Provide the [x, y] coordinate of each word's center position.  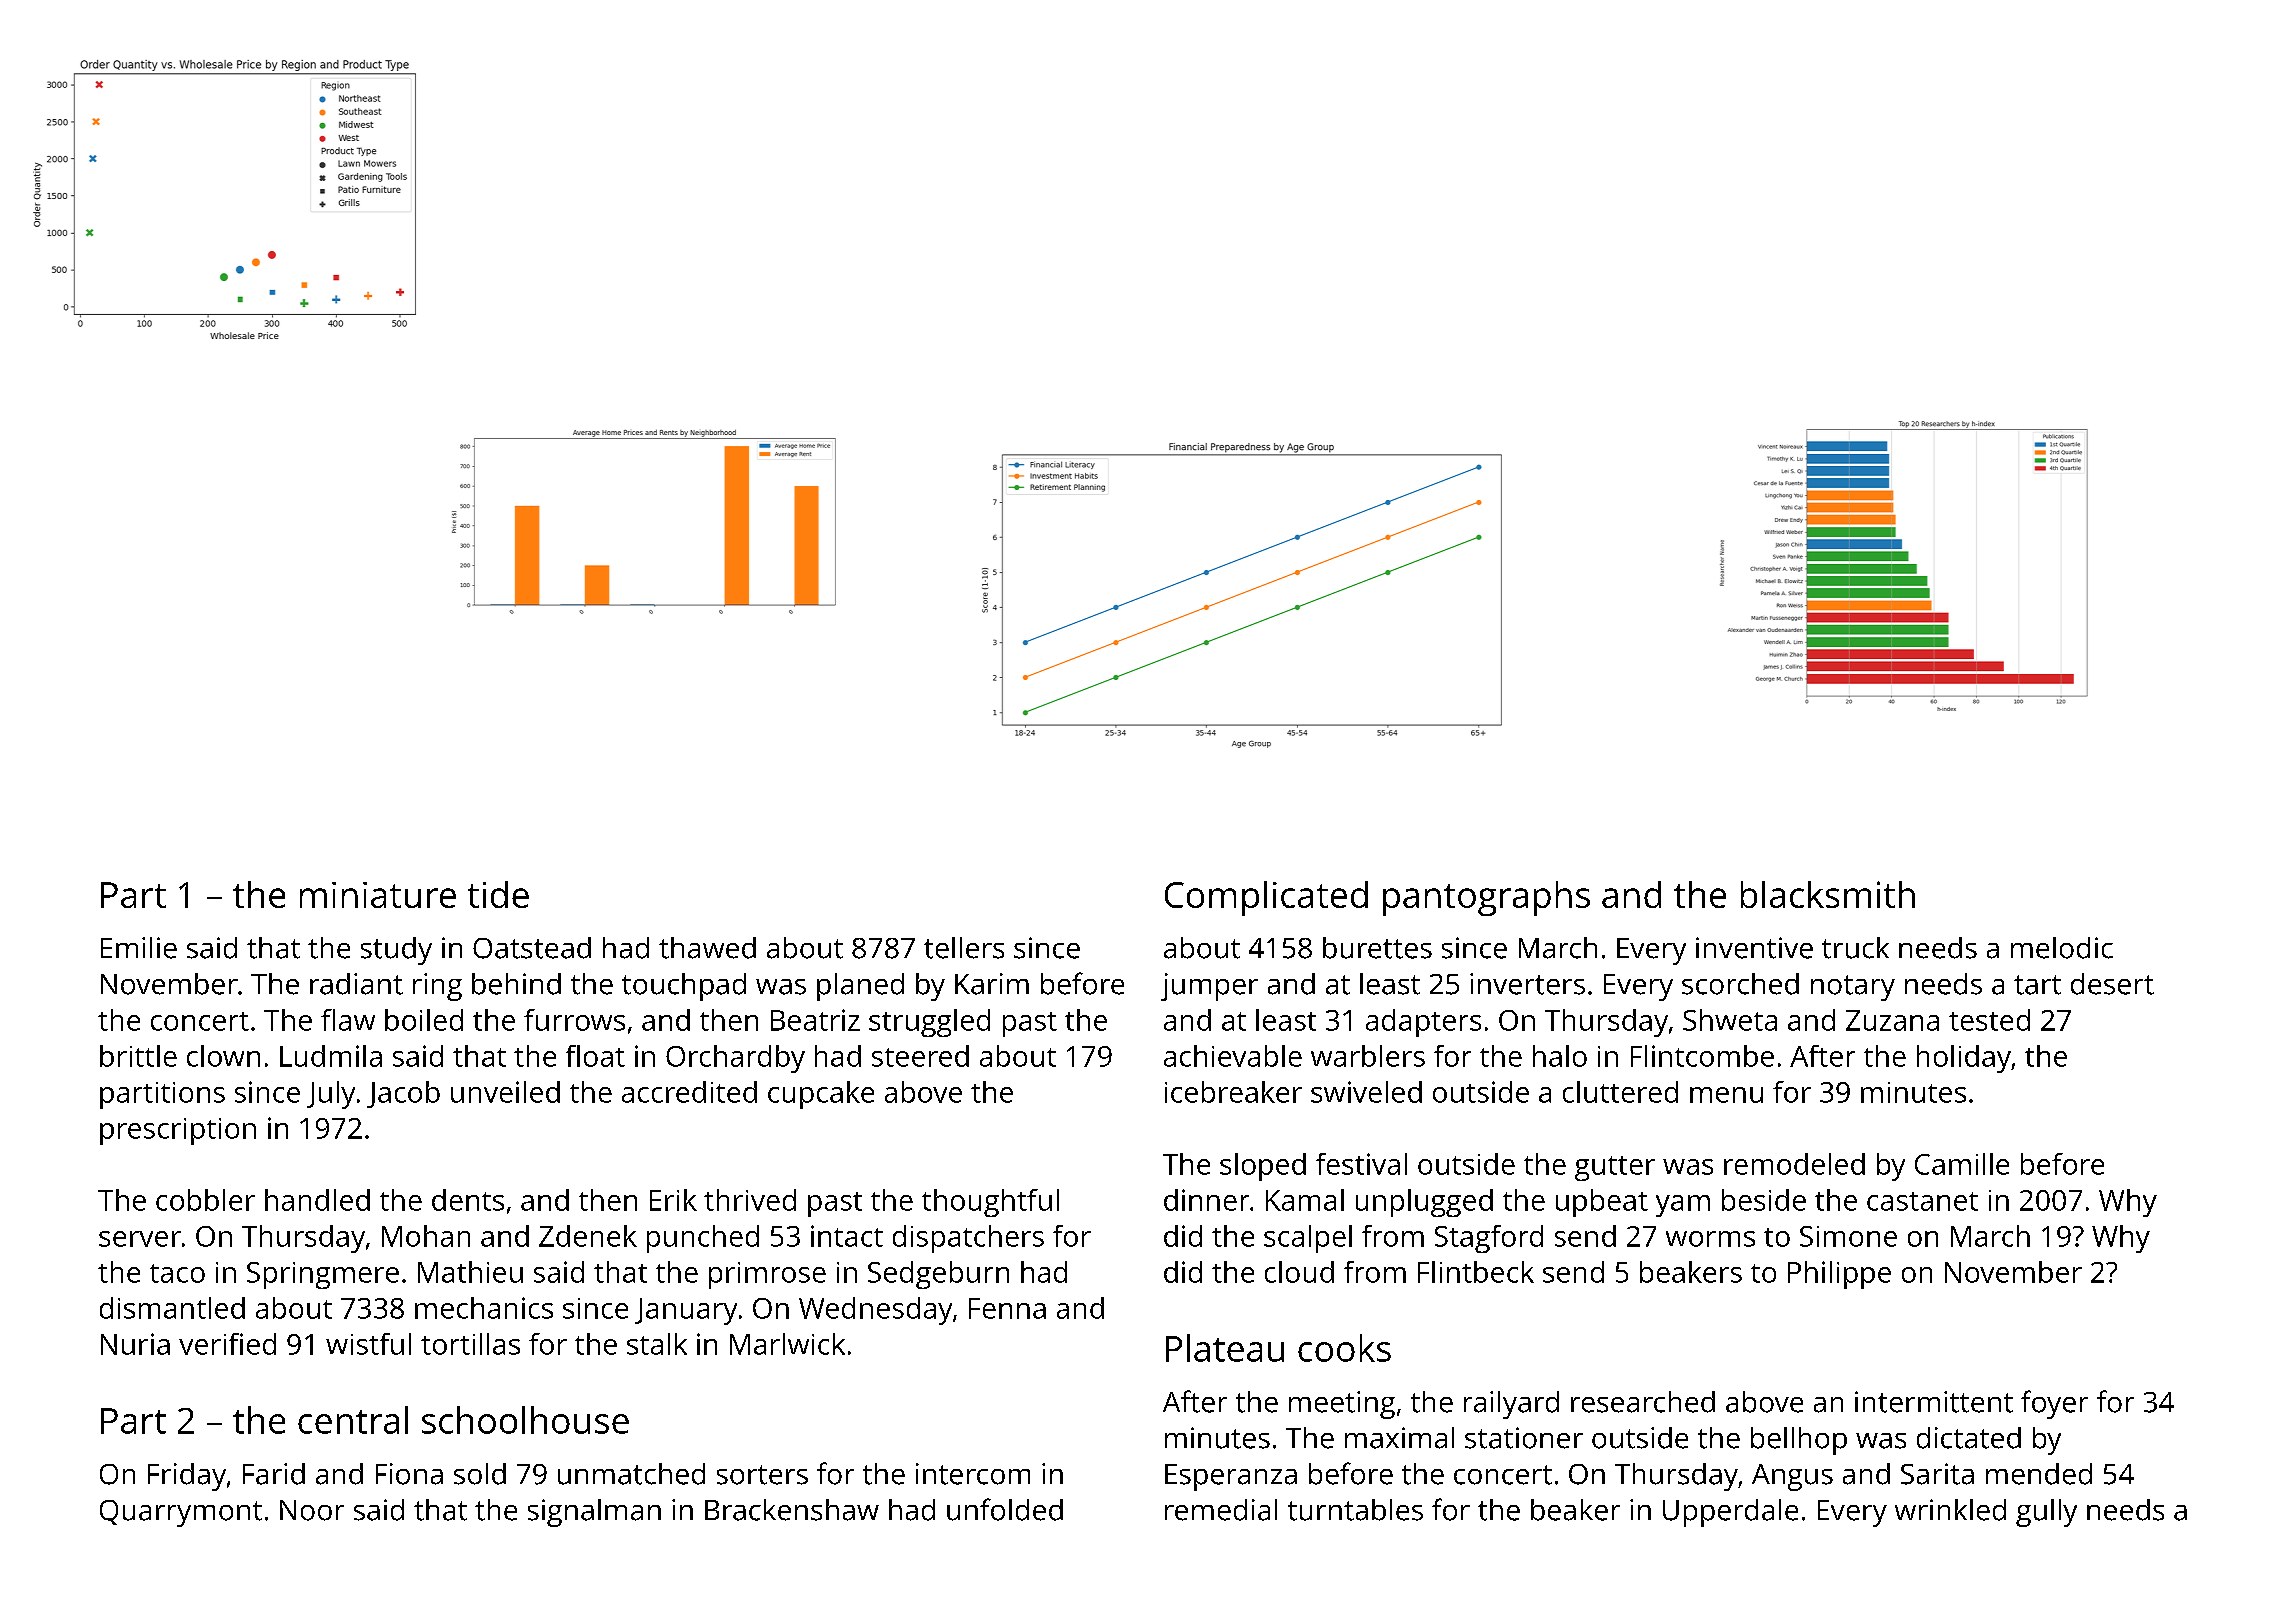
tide [498, 894]
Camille [1962, 1164]
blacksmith [1828, 894]
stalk [657, 1344]
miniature [378, 895]
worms [1710, 1239]
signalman [594, 1513]
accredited [689, 1092]
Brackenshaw [792, 1510]
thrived [750, 1200]
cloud [1299, 1272]
